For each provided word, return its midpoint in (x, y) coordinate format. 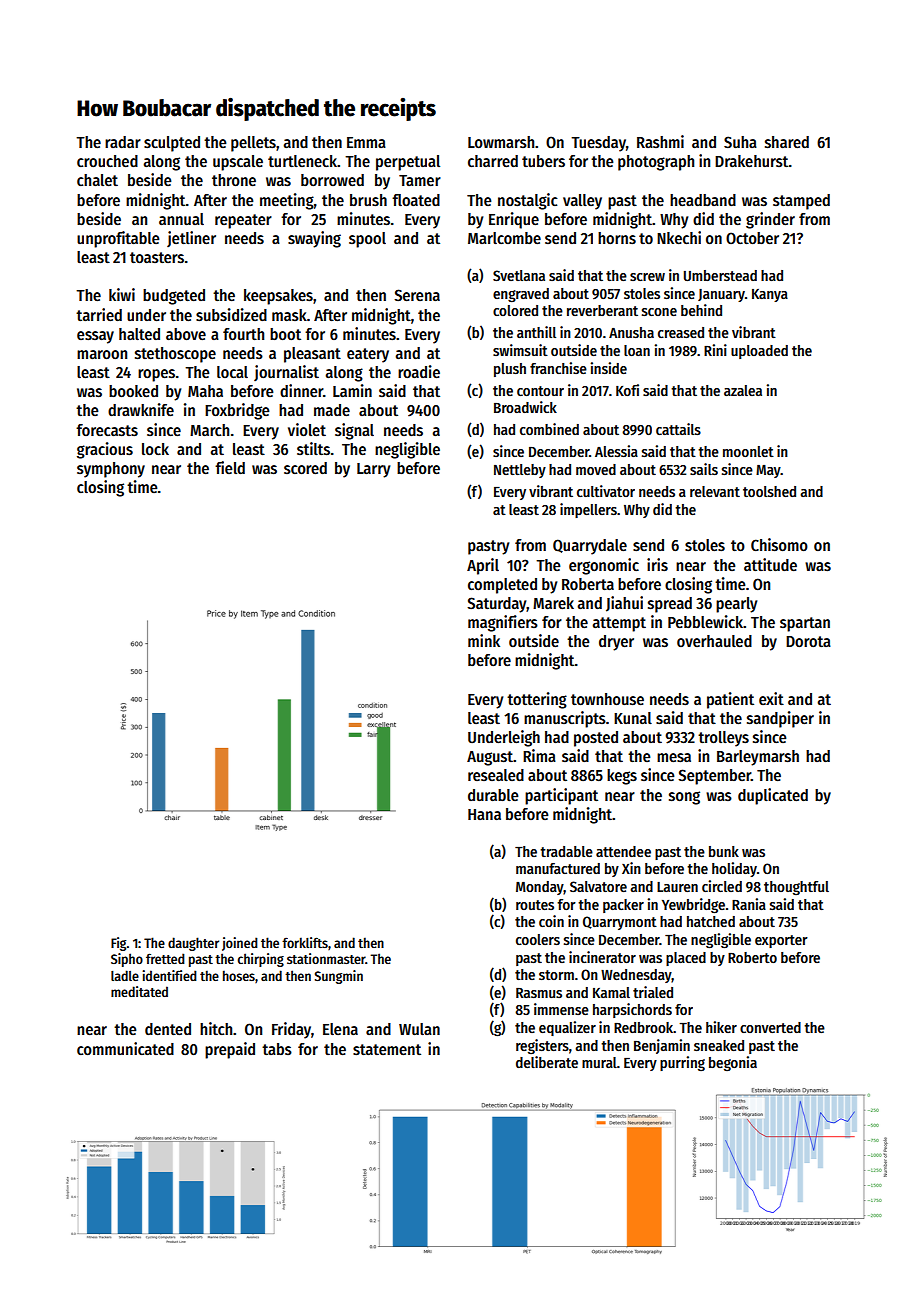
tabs (277, 1049)
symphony (111, 470)
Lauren (677, 887)
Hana (484, 814)
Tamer (420, 180)
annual (181, 219)
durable (493, 795)
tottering (537, 700)
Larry (373, 470)
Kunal (633, 718)
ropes (156, 375)
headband (703, 200)
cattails (678, 429)
